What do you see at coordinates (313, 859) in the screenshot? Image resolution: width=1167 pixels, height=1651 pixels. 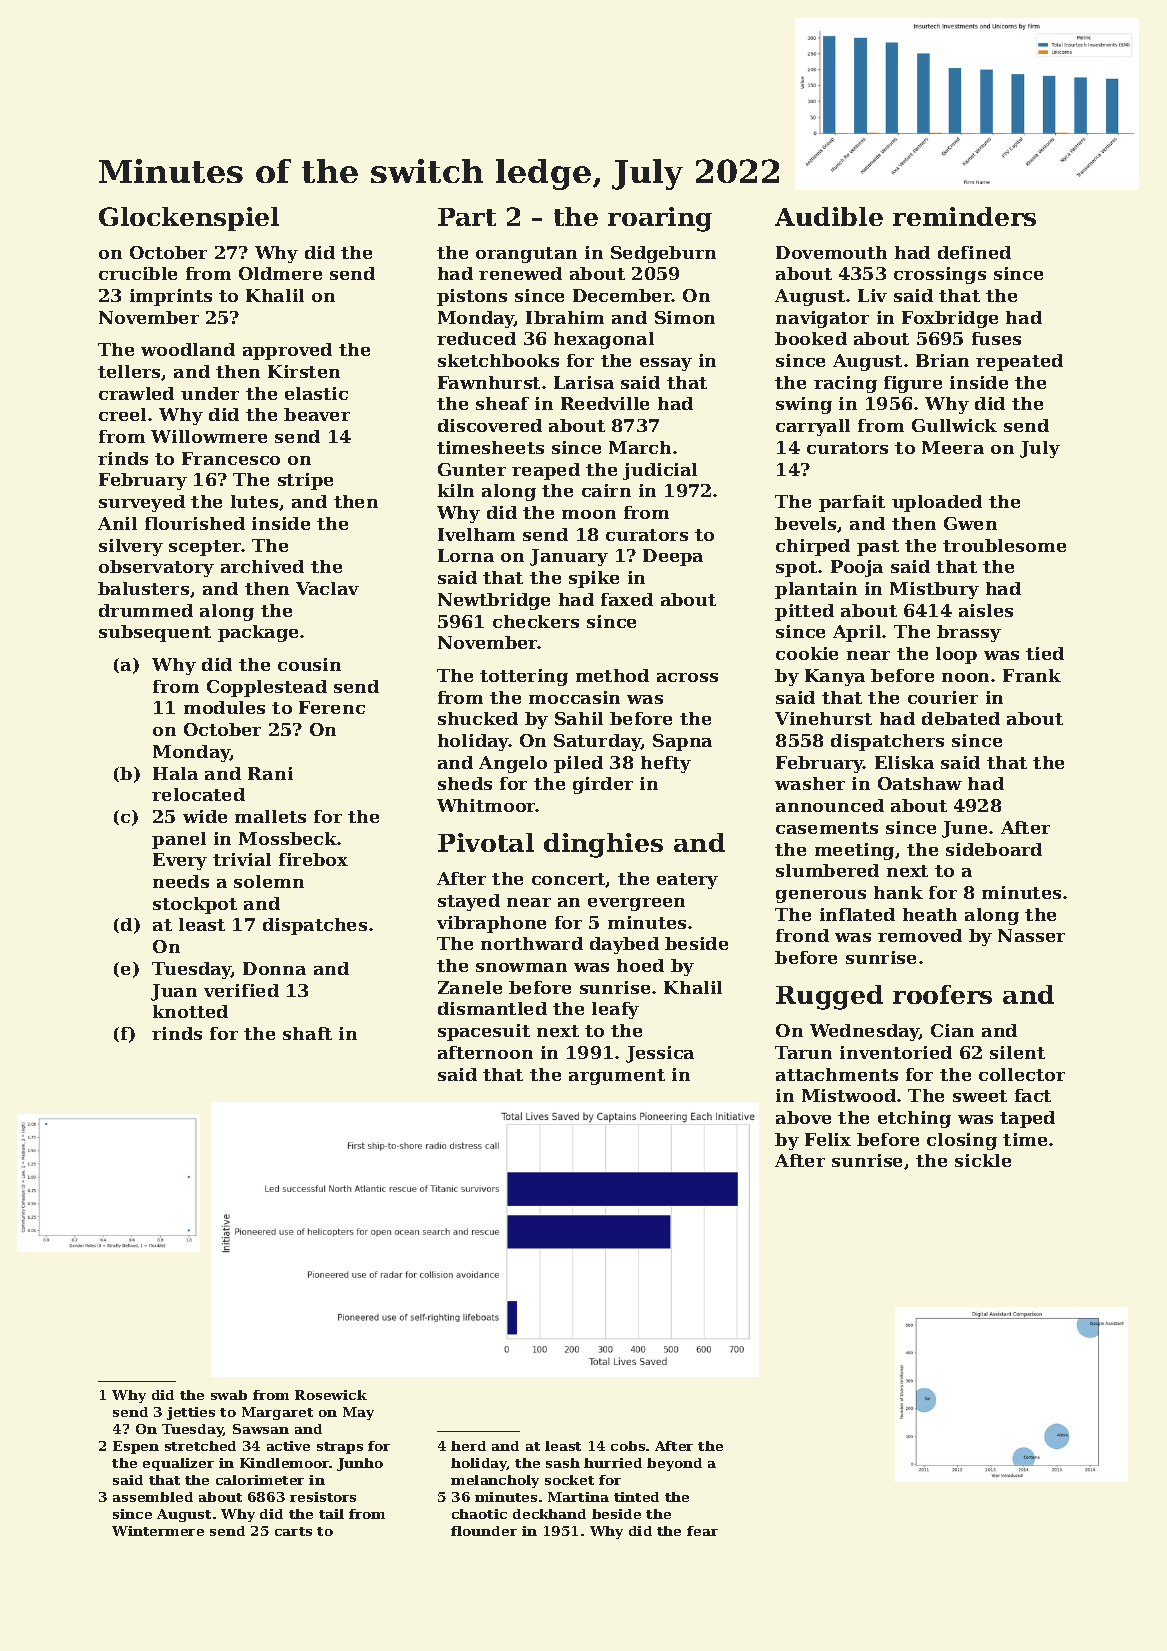 I see `firebox` at bounding box center [313, 859].
